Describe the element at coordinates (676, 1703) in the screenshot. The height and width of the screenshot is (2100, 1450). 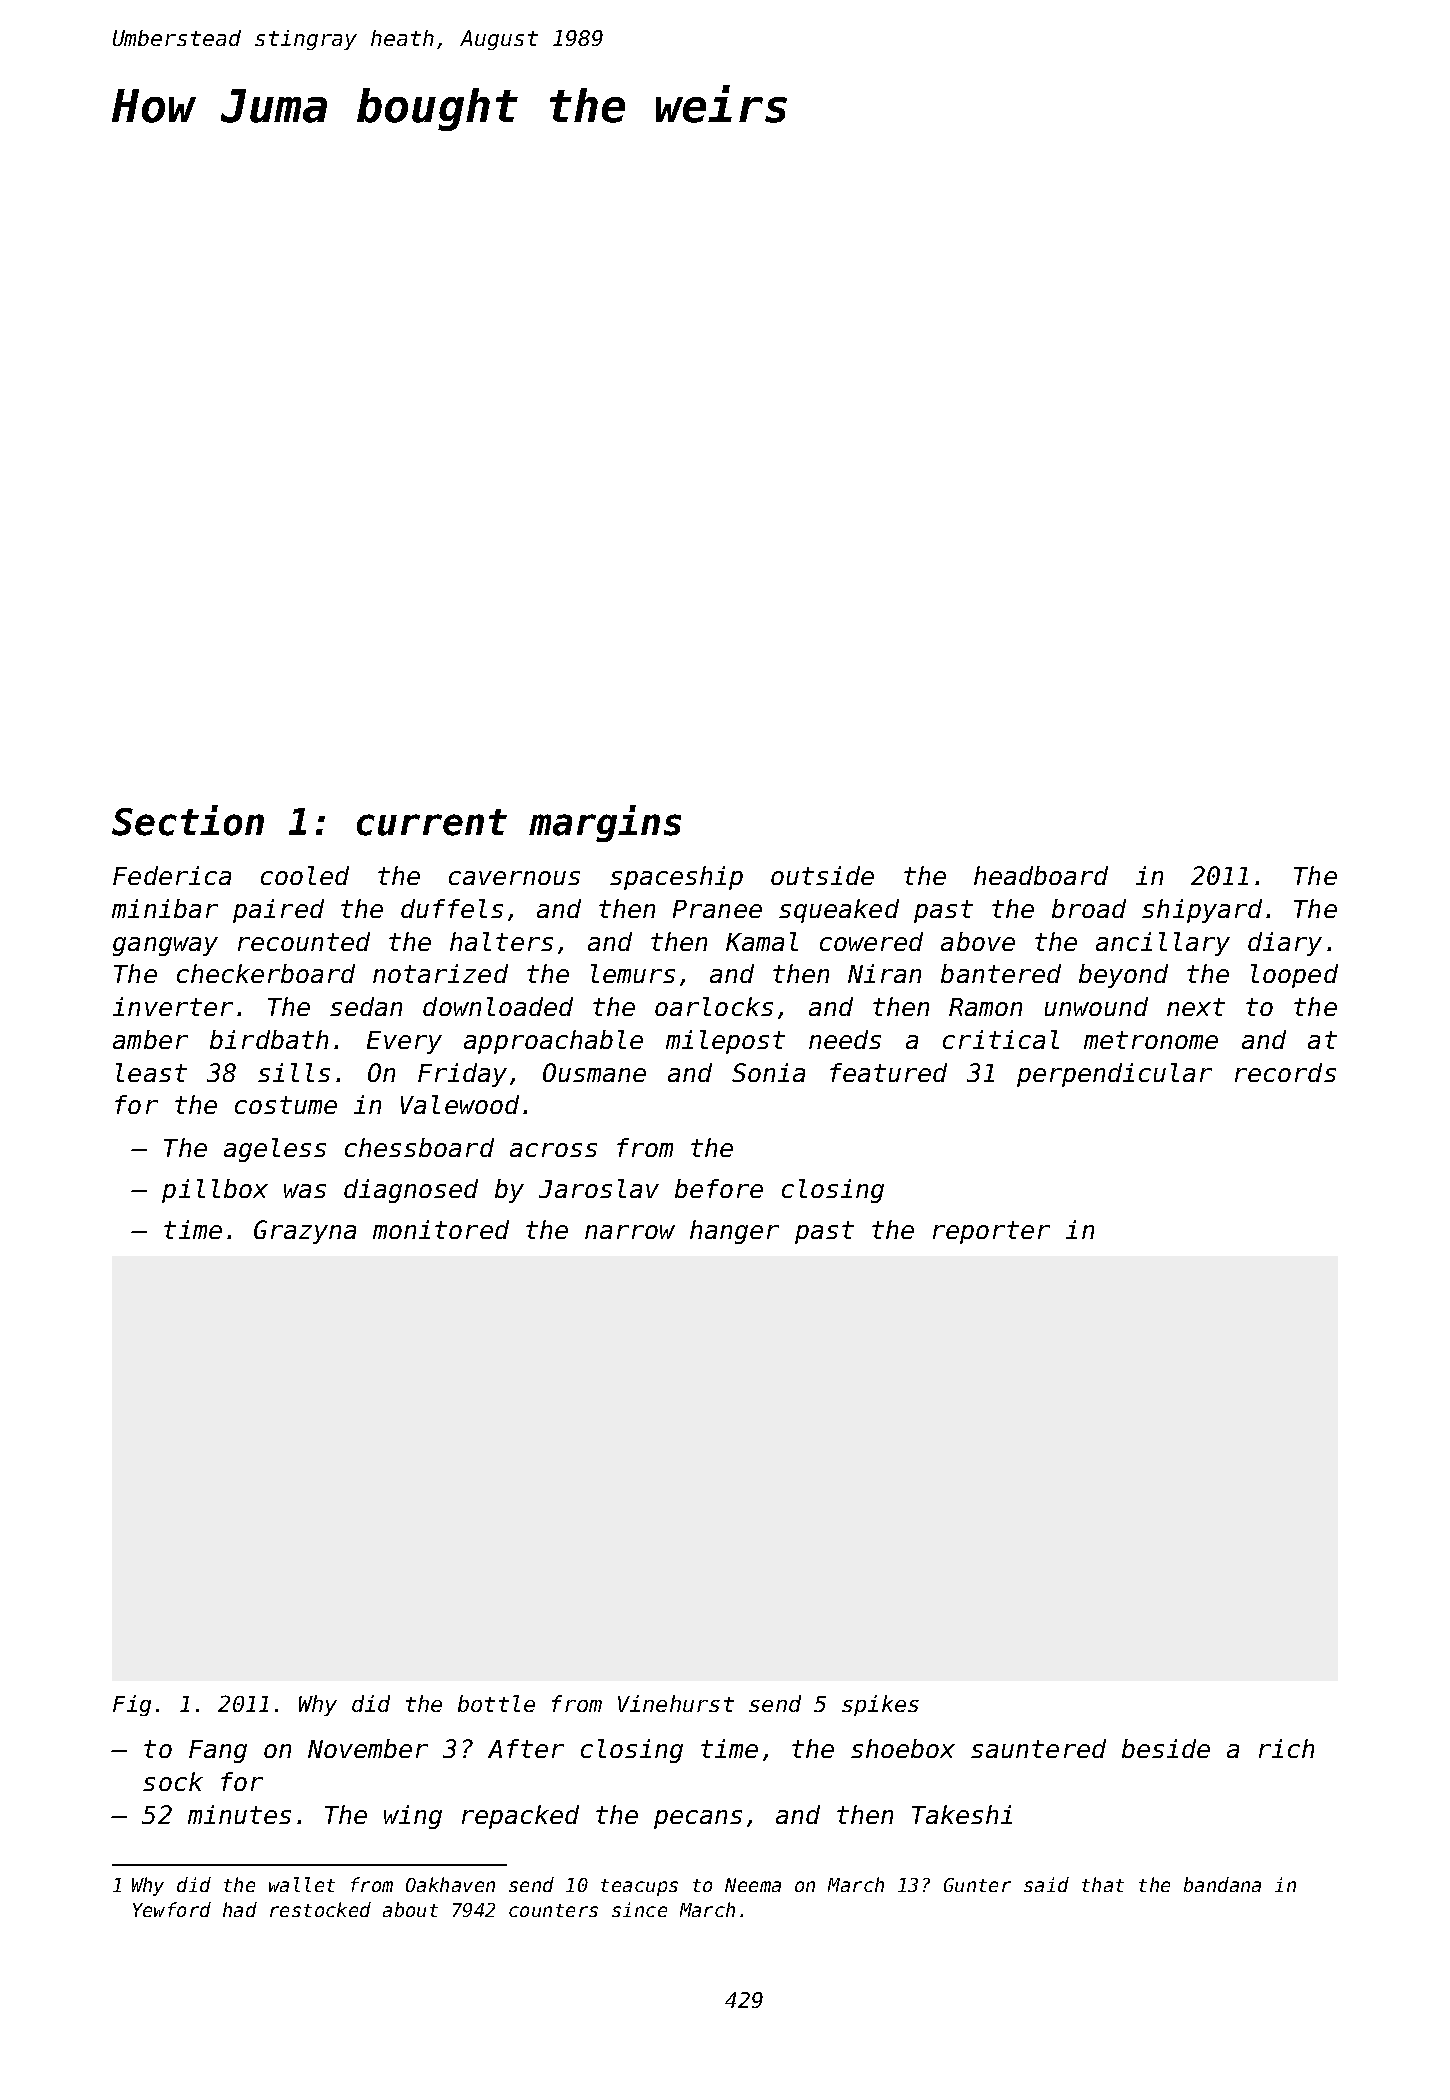
I see `Vinehurst` at that location.
